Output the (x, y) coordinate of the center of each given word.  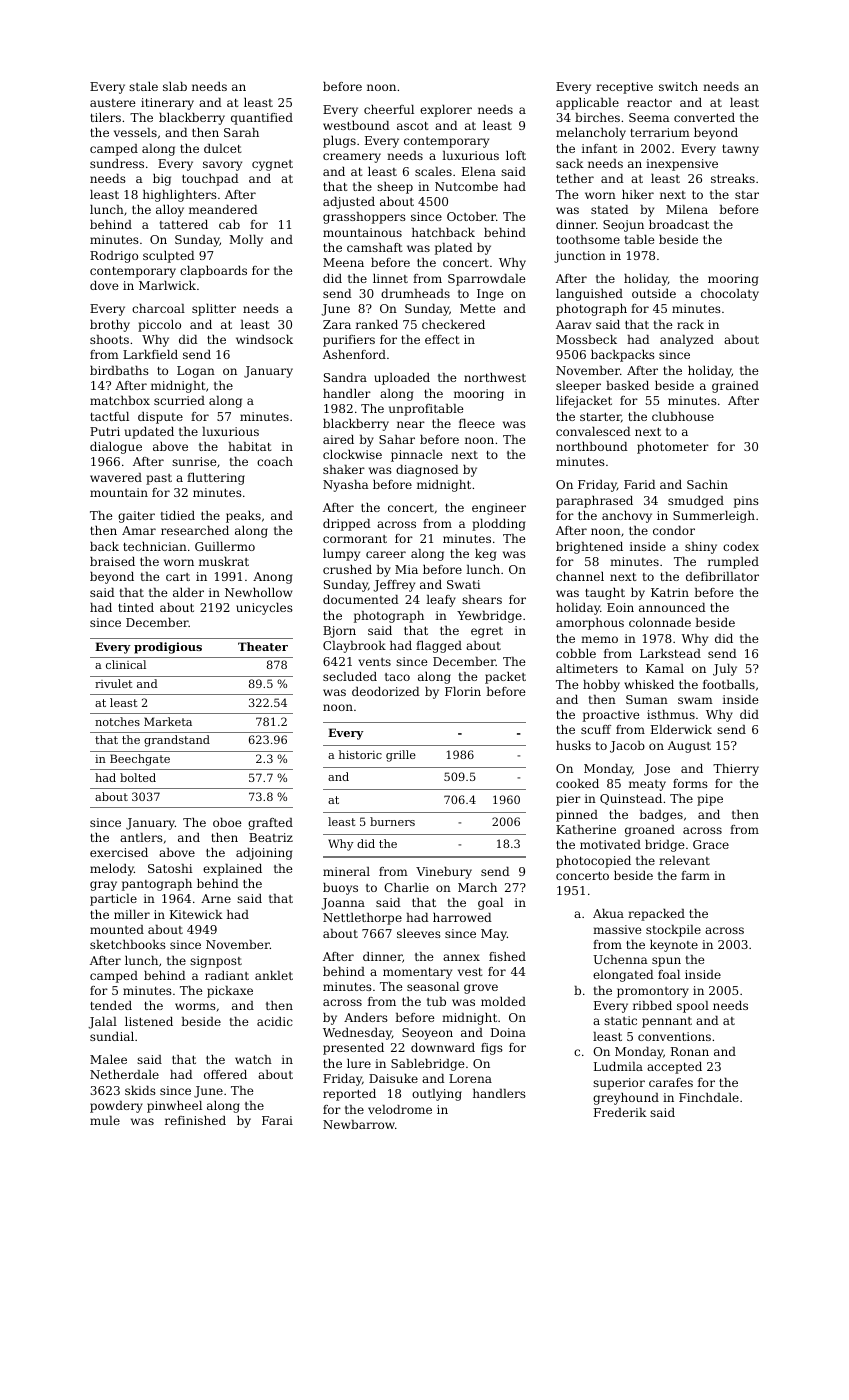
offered (225, 1074)
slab (175, 86)
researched (195, 530)
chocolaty (730, 295)
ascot (412, 126)
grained (735, 387)
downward (443, 1047)
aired (338, 439)
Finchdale (709, 1097)
